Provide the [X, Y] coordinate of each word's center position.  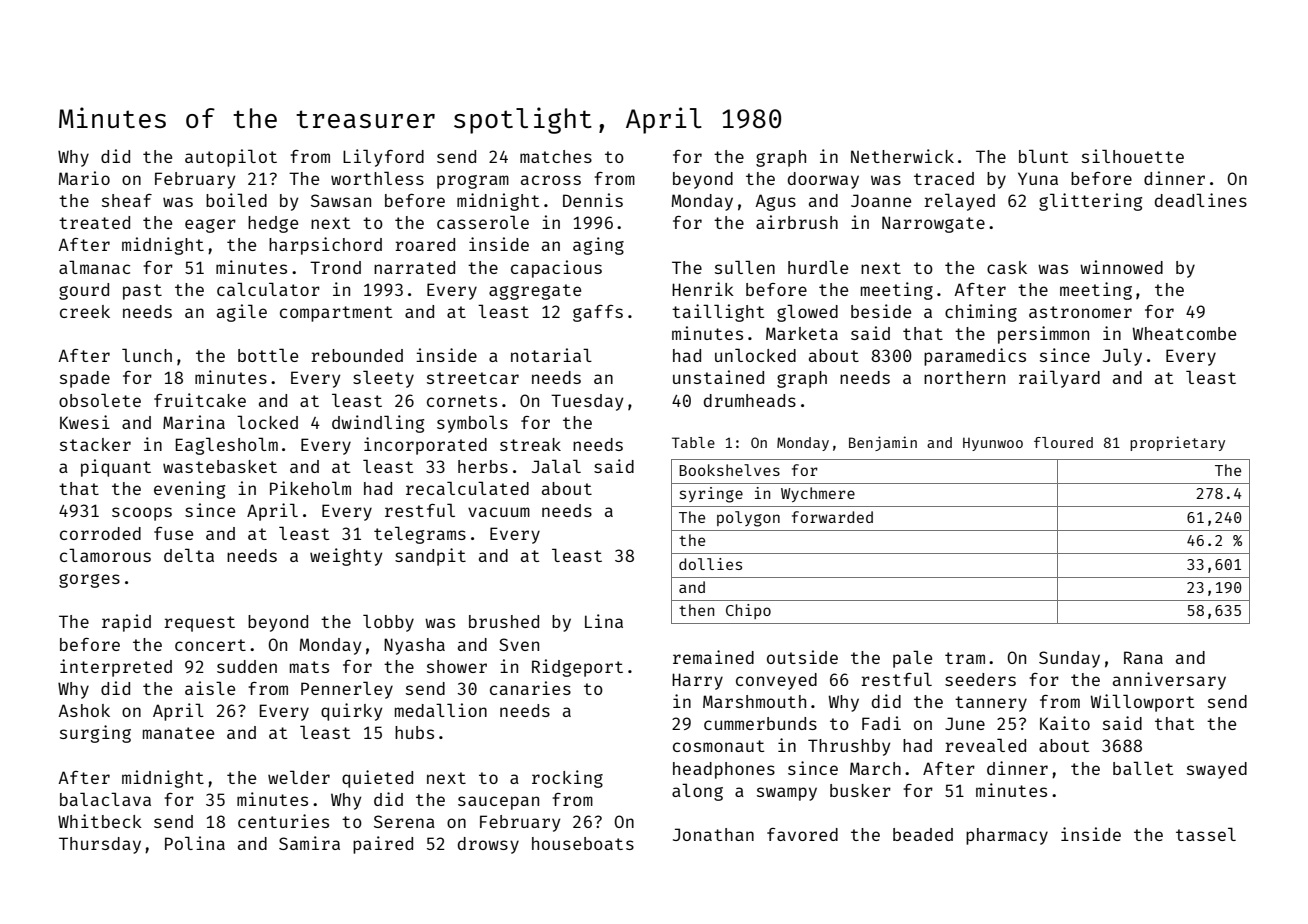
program [473, 182]
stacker [95, 444]
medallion [441, 710]
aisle [210, 688]
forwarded [832, 517]
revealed [985, 745]
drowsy [488, 845]
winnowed [1121, 267]
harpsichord [325, 246]
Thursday [100, 845]
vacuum [499, 512]
